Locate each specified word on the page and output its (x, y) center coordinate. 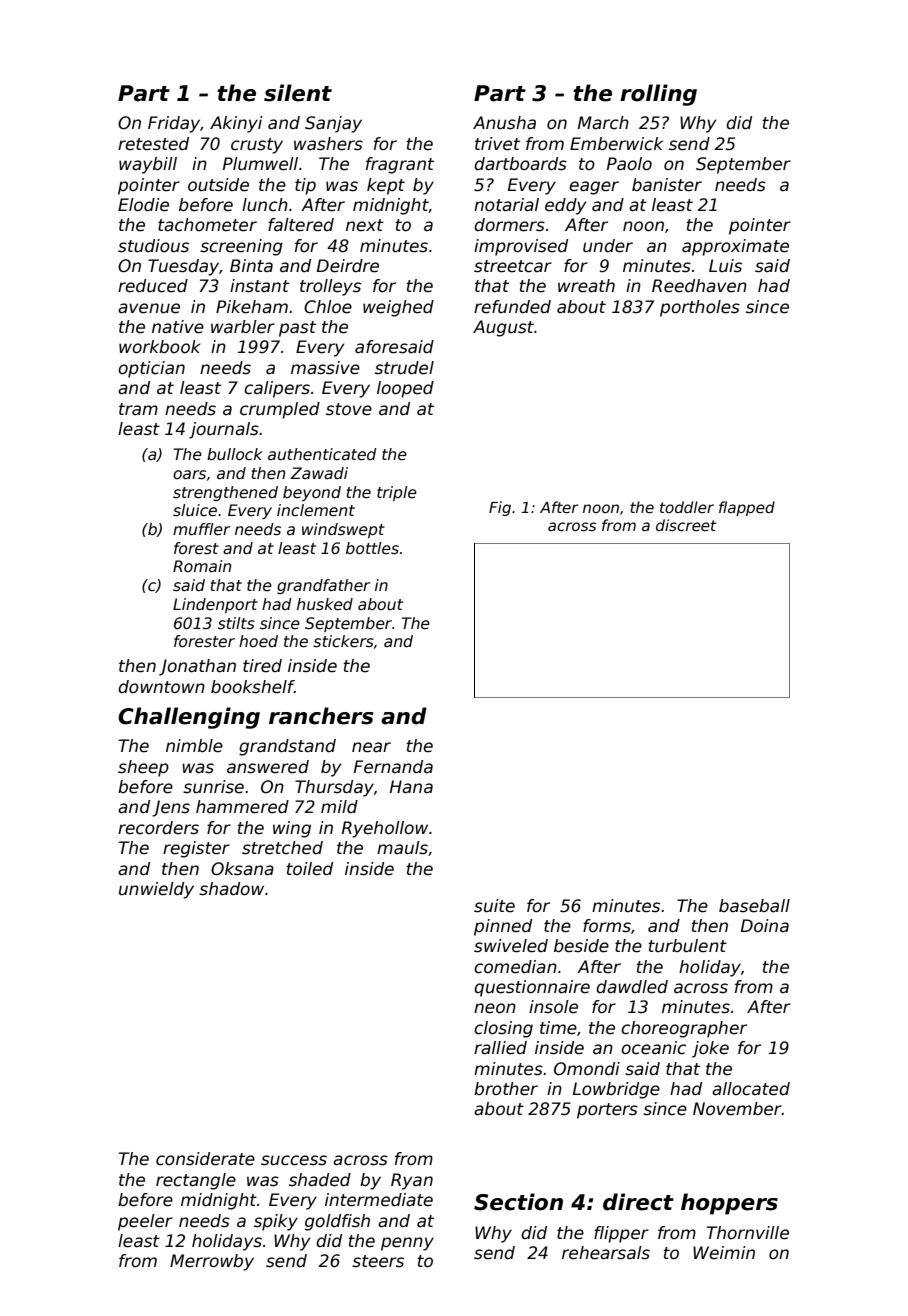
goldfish (337, 1222)
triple (397, 493)
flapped (747, 508)
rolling (658, 95)
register (196, 849)
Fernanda (393, 767)
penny (407, 1244)
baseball (754, 906)
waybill (148, 165)
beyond (312, 493)
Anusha (504, 123)
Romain (202, 566)
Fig (500, 508)
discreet (686, 525)
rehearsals (606, 1253)
